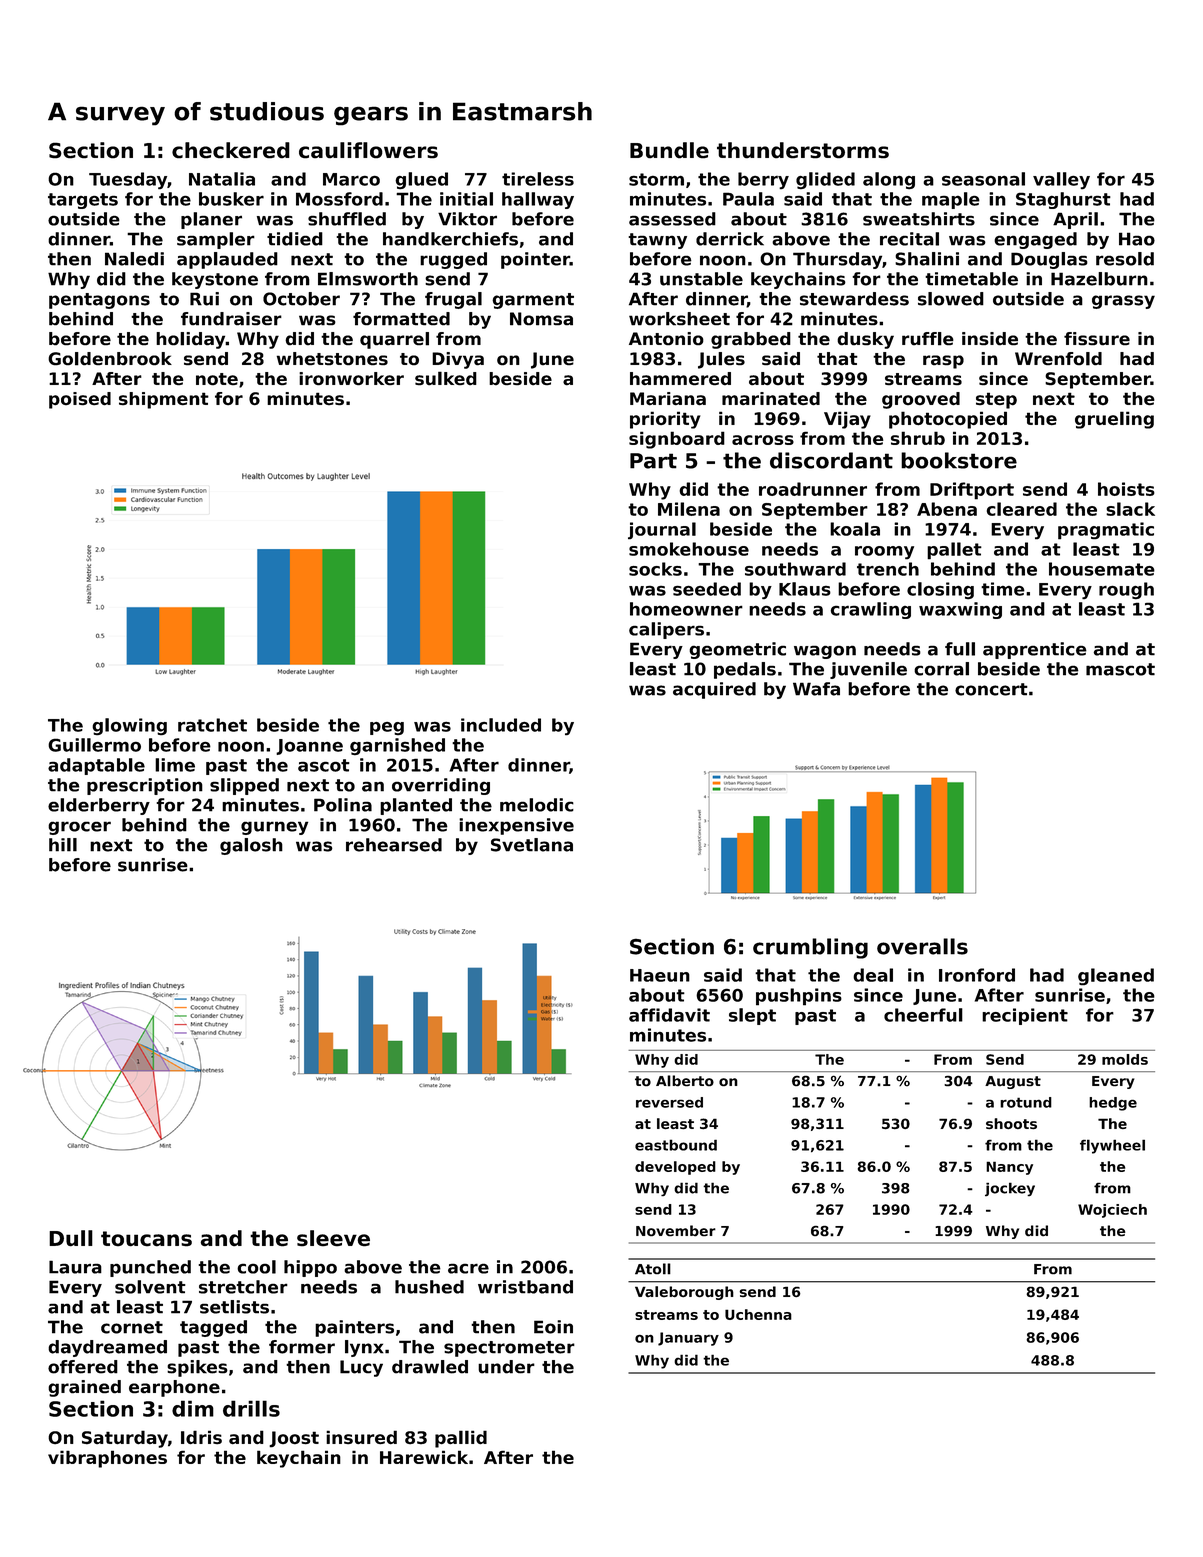 The image size is (1203, 1557). Describe the element at coordinates (1106, 531) in the screenshot. I see `pragmatic` at that location.
